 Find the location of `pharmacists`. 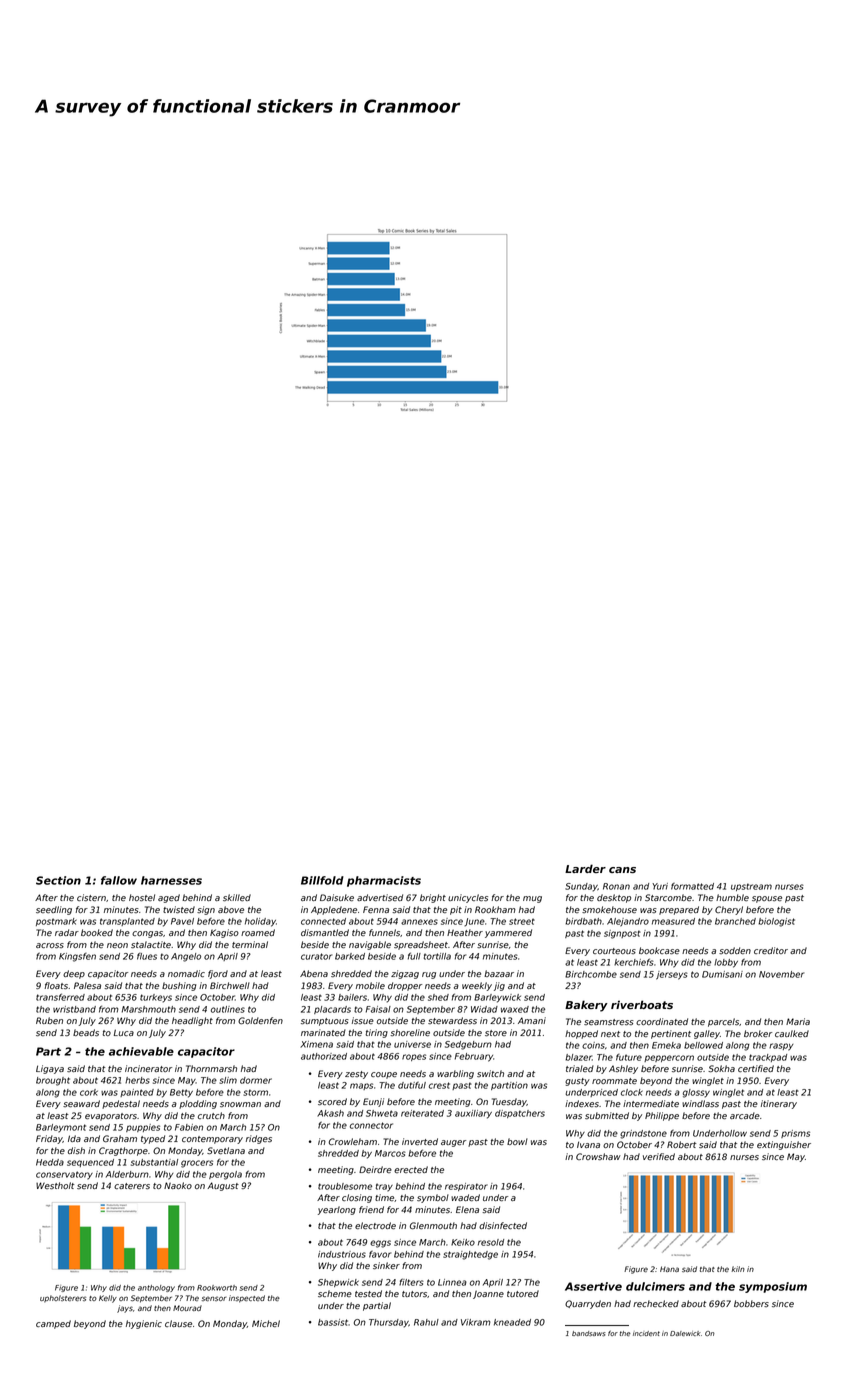

pharmacists is located at coordinates (384, 881).
